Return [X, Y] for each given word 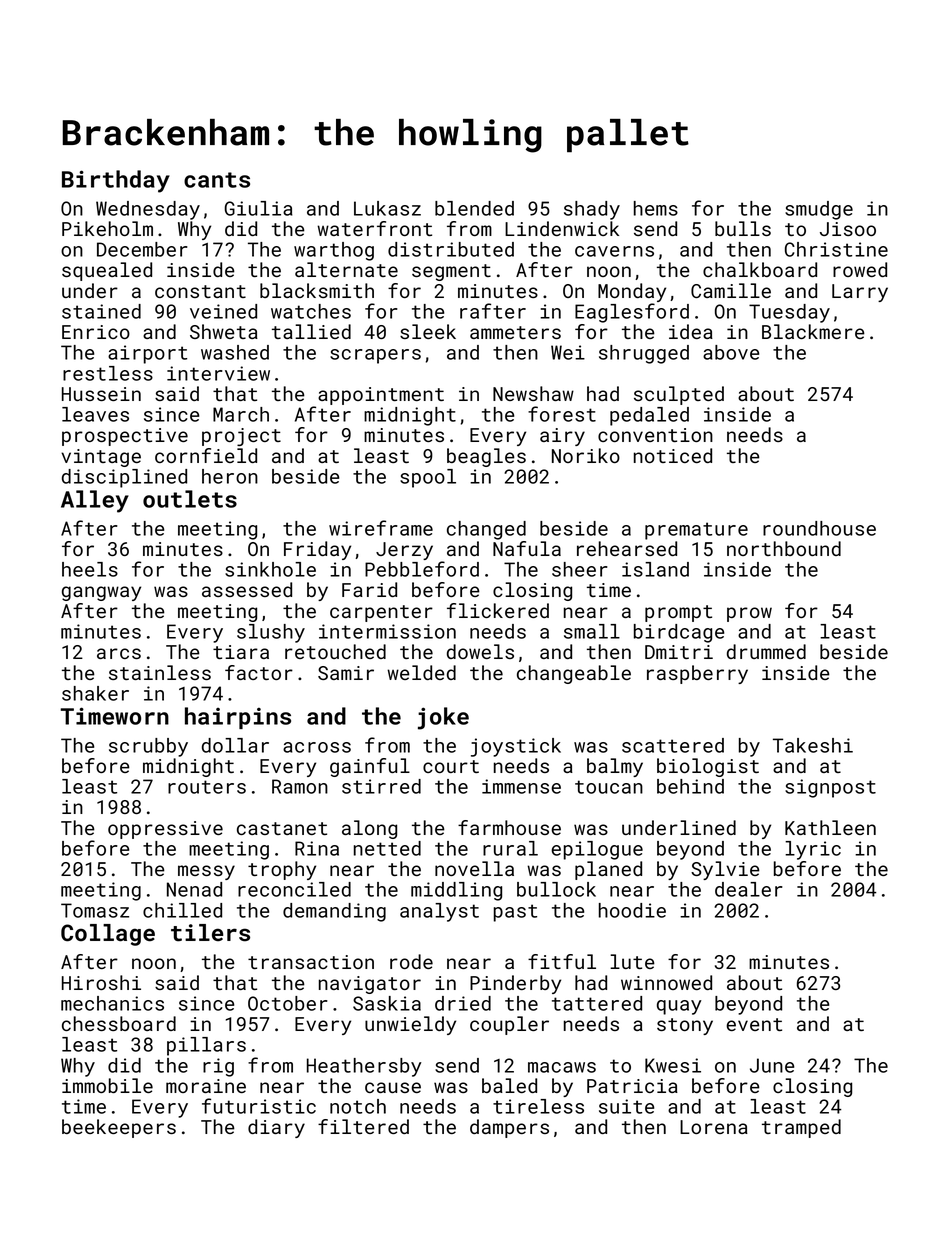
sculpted [679, 395]
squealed [107, 271]
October [288, 1003]
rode [411, 961]
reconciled [294, 889]
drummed [766, 651]
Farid [369, 589]
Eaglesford [632, 313]
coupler [509, 1025]
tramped [801, 1128]
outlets [190, 499]
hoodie [632, 910]
